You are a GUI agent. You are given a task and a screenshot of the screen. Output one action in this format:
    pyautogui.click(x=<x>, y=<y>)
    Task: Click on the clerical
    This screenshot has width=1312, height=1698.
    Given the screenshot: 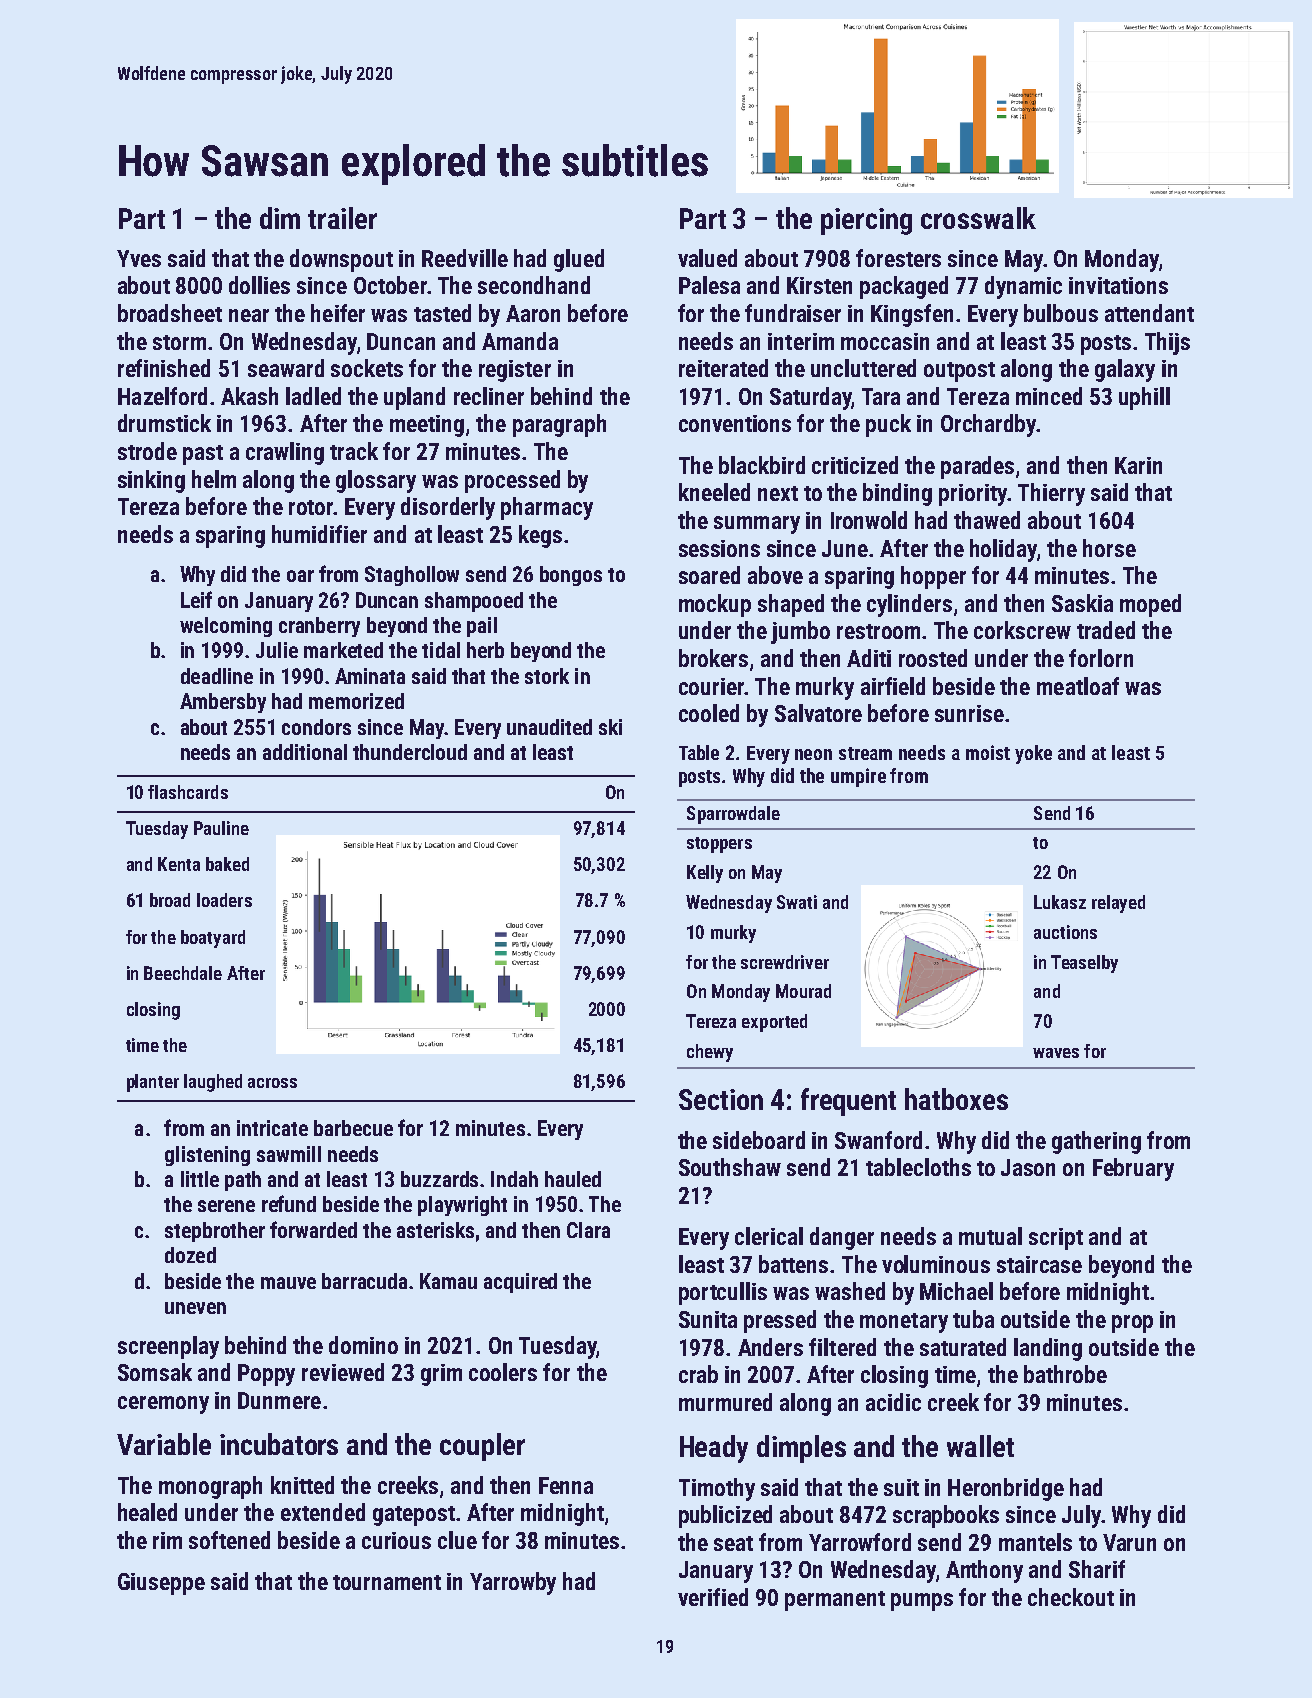 What is the action you would take?
    pyautogui.click(x=769, y=1236)
